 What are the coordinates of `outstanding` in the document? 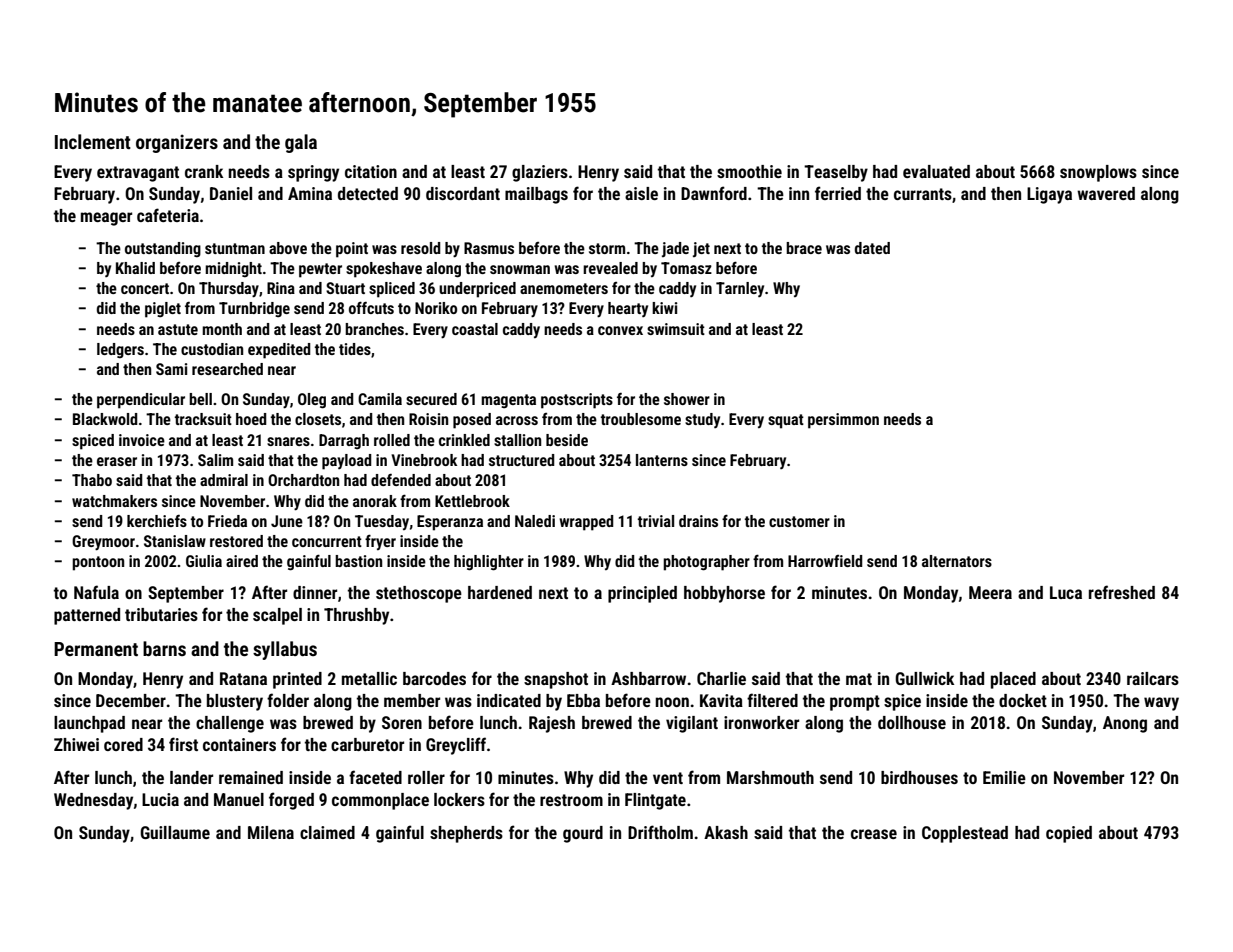 It's located at (163, 250).
